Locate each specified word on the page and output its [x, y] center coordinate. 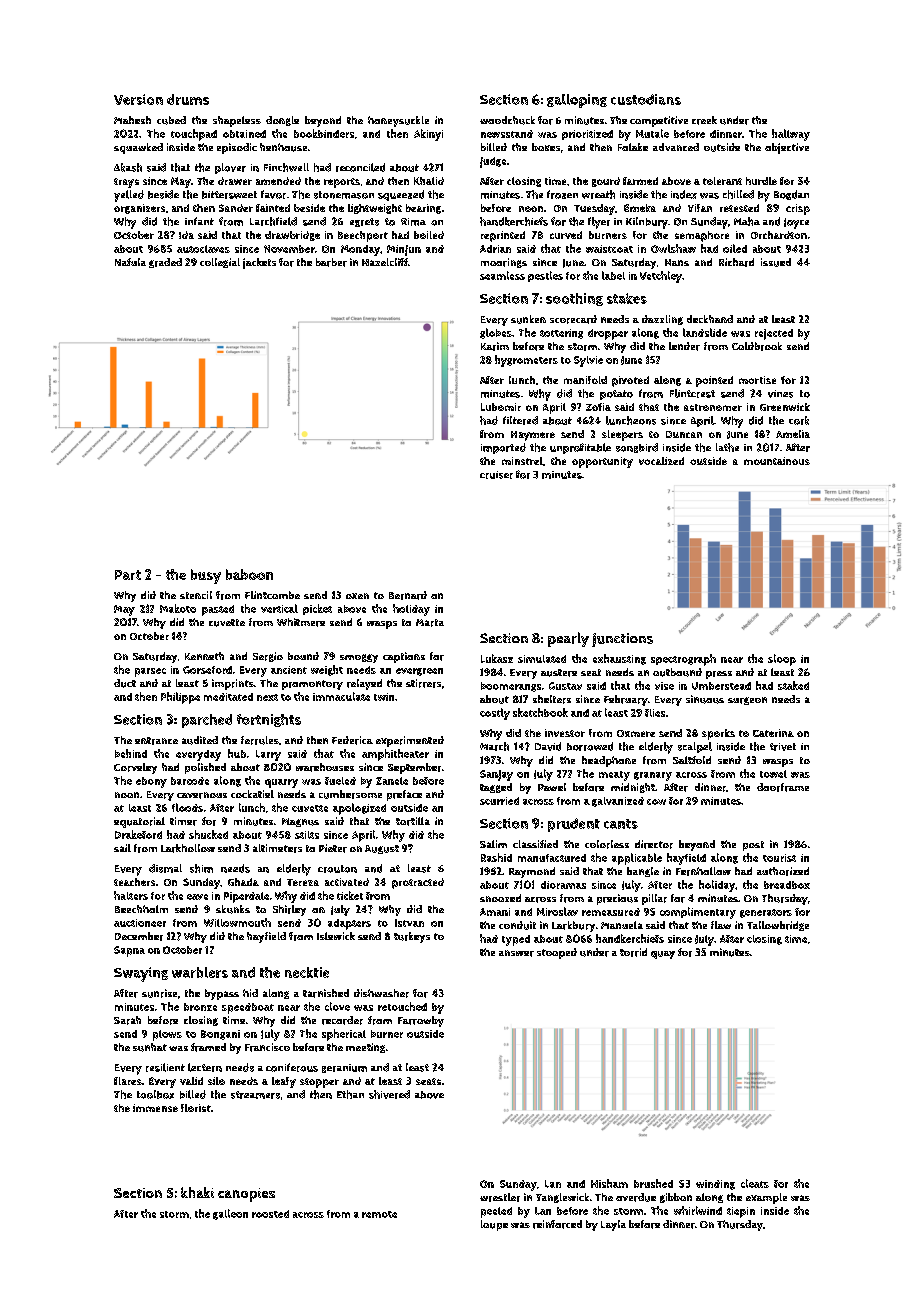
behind [131, 753]
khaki [197, 1192]
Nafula [130, 262]
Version [138, 99]
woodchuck [507, 120]
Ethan [350, 1094]
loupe [494, 1225]
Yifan [700, 208]
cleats [755, 1183]
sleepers [622, 435]
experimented [410, 741]
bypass [222, 994]
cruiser [496, 475]
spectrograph [683, 660]
